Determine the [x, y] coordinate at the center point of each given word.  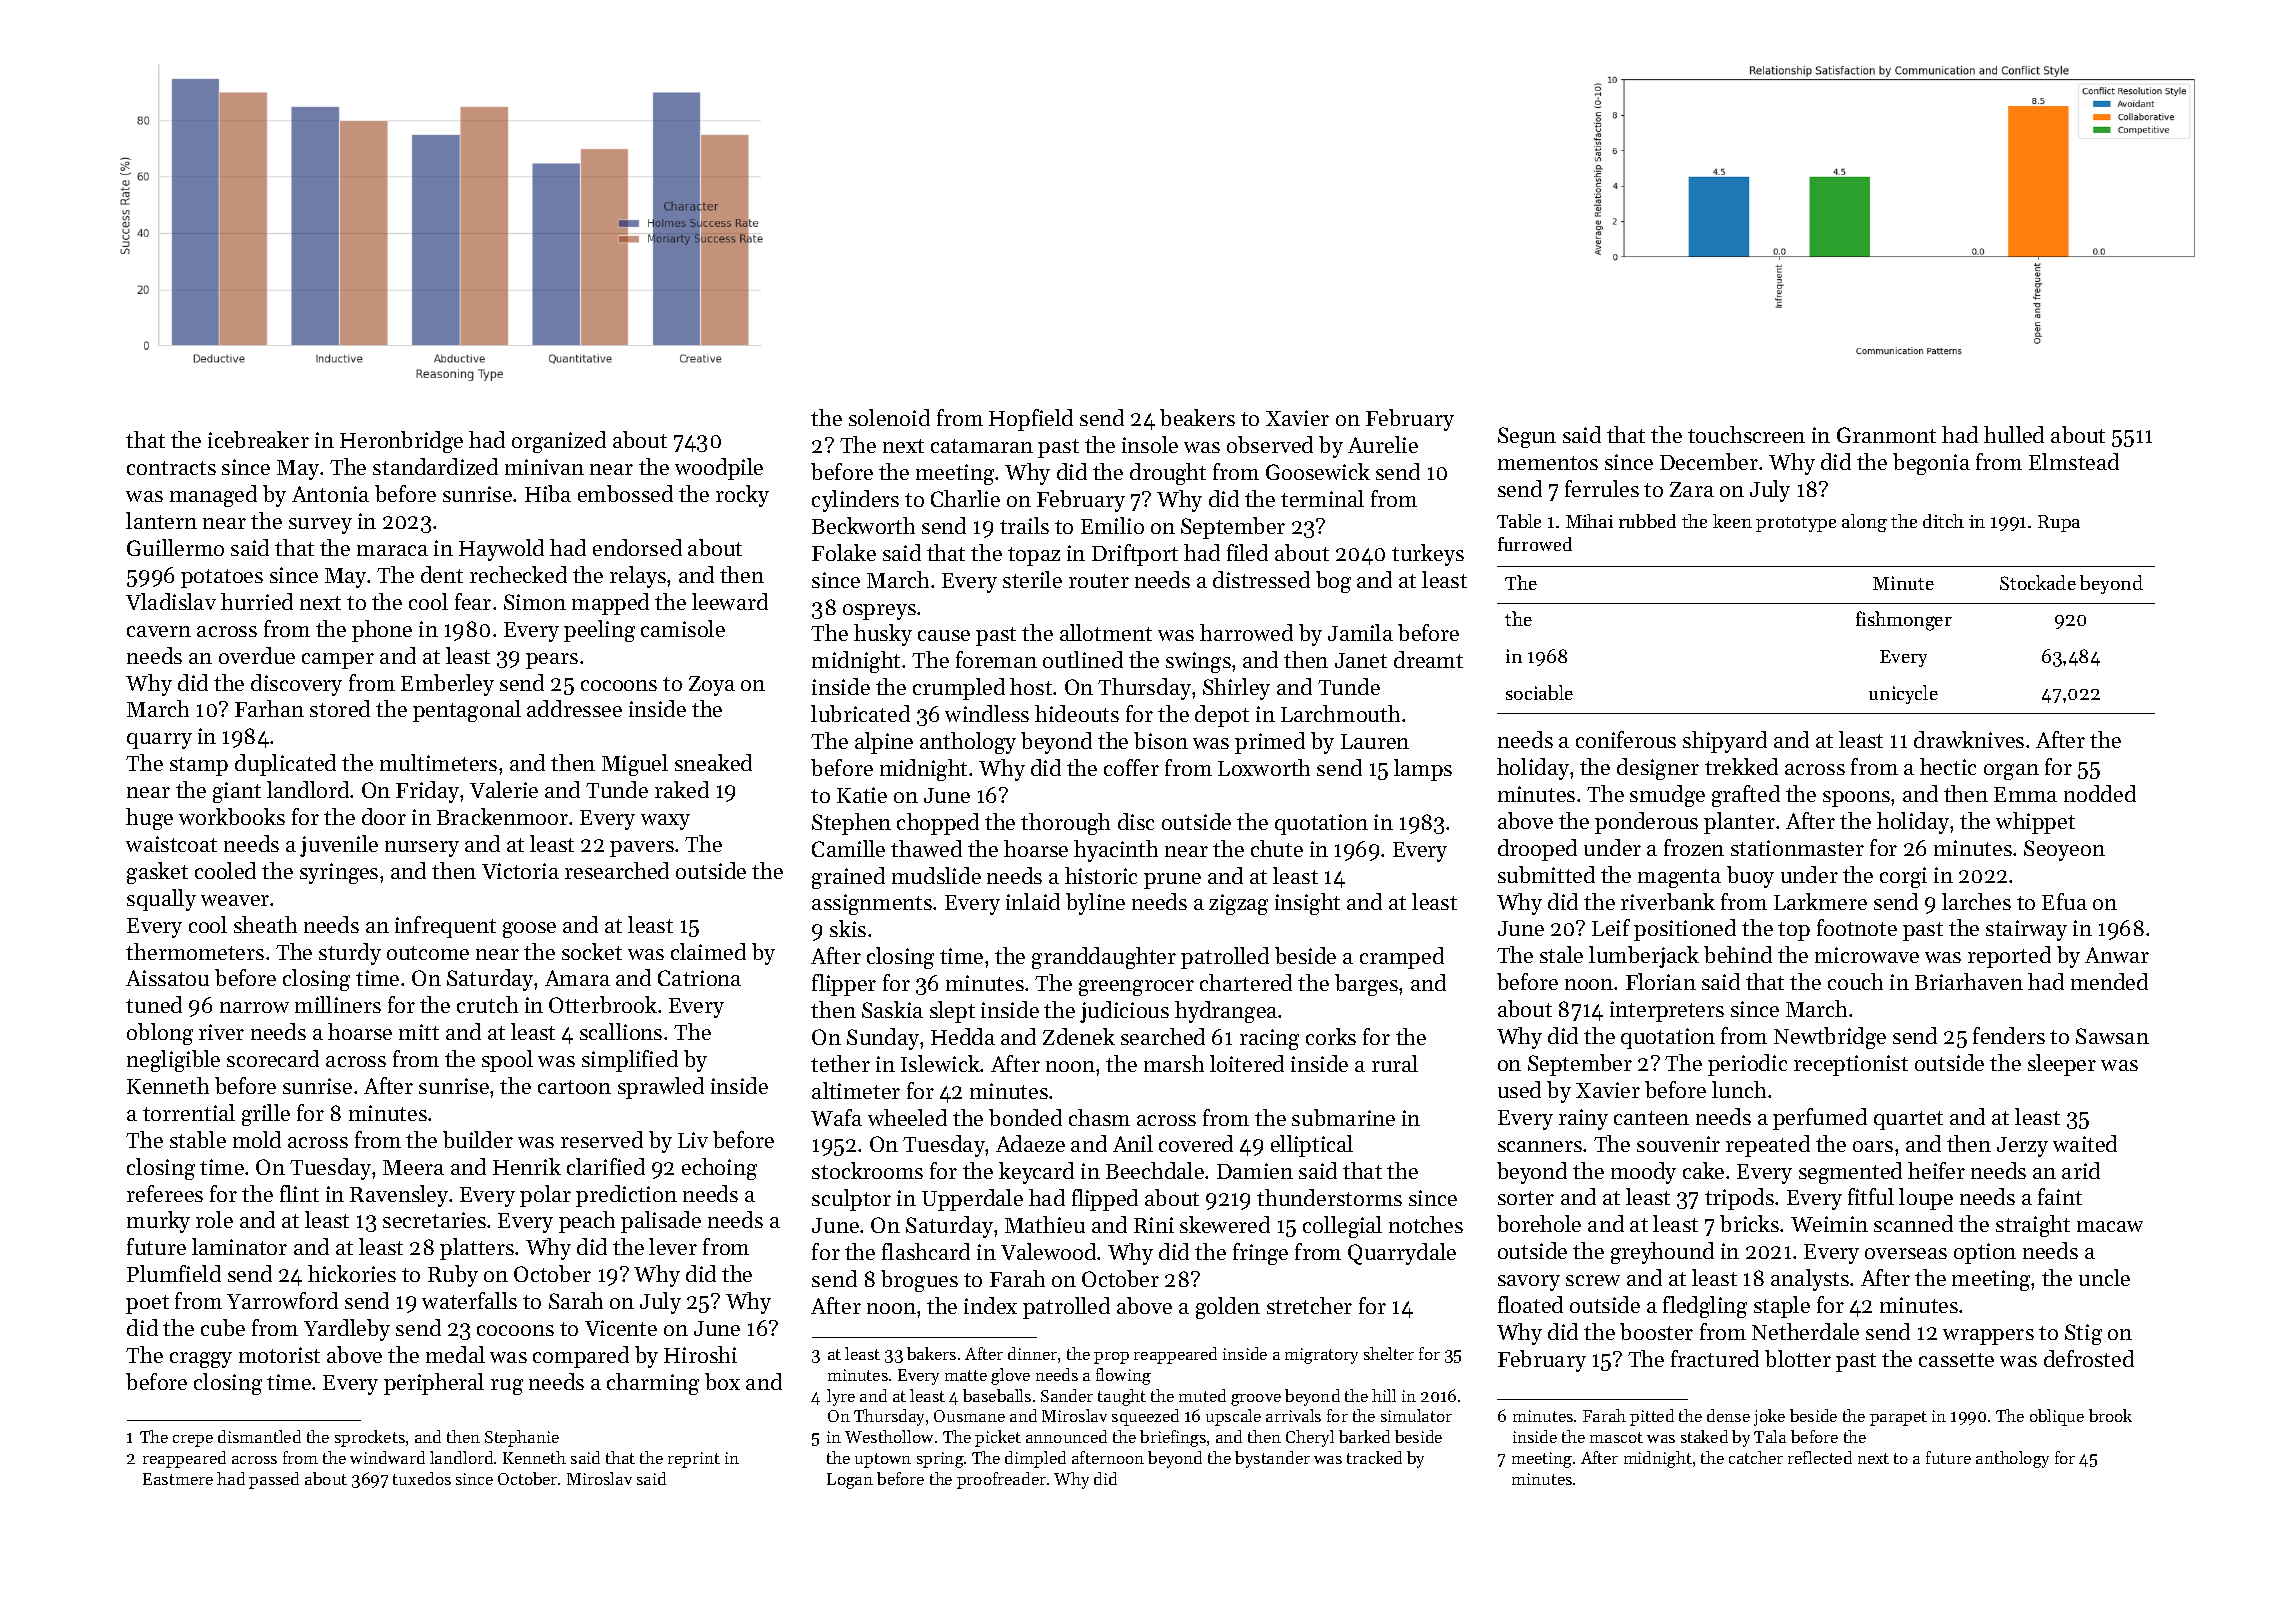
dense [1728, 1415]
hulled [2014, 434]
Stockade [2038, 582]
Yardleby [347, 1330]
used [1519, 1089]
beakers [1197, 417]
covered [1196, 1143]
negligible [173, 1061]
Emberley [447, 685]
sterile [1032, 579]
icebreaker [258, 439]
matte [966, 1375]
